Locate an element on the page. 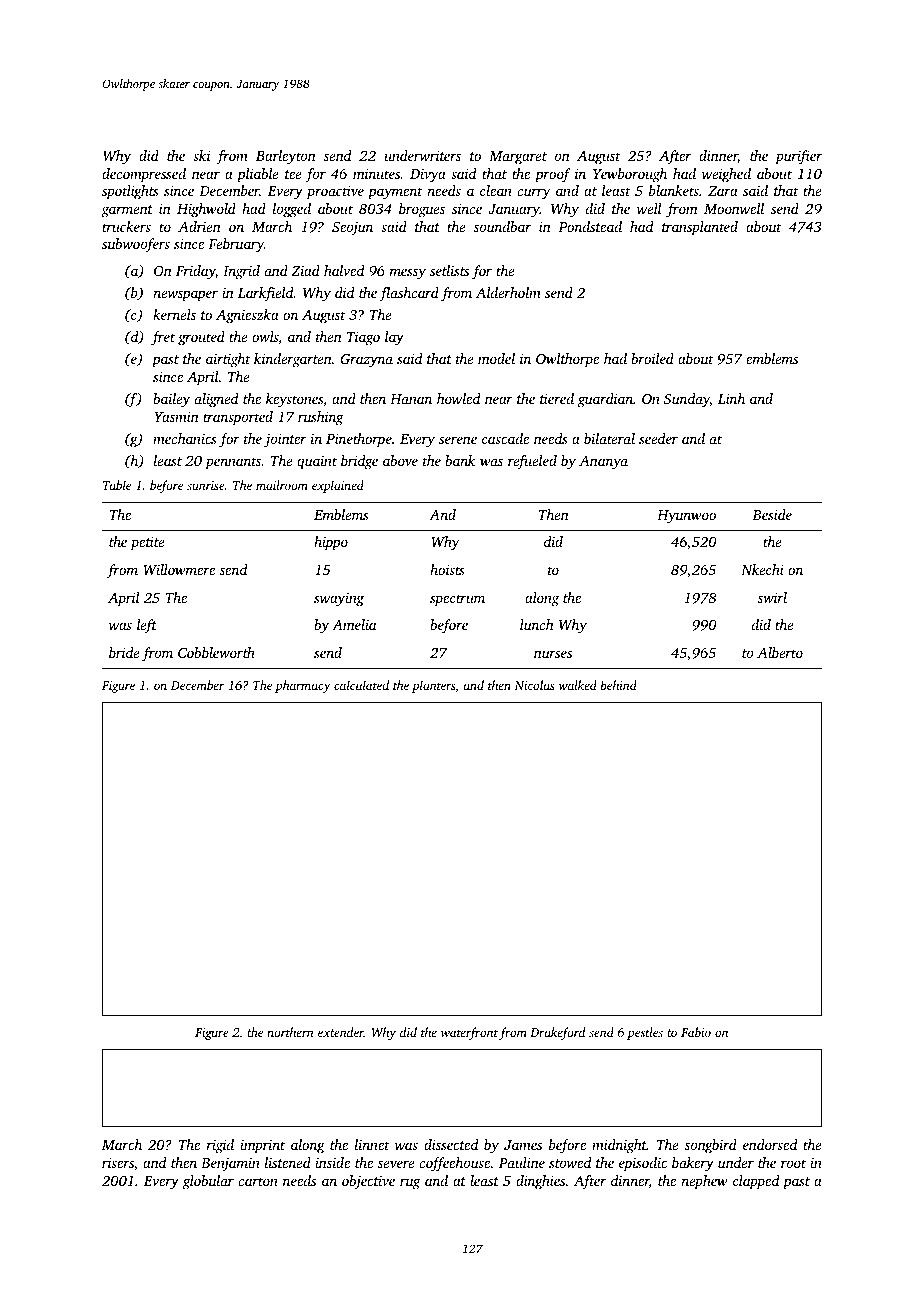  bride is located at coordinates (124, 652).
